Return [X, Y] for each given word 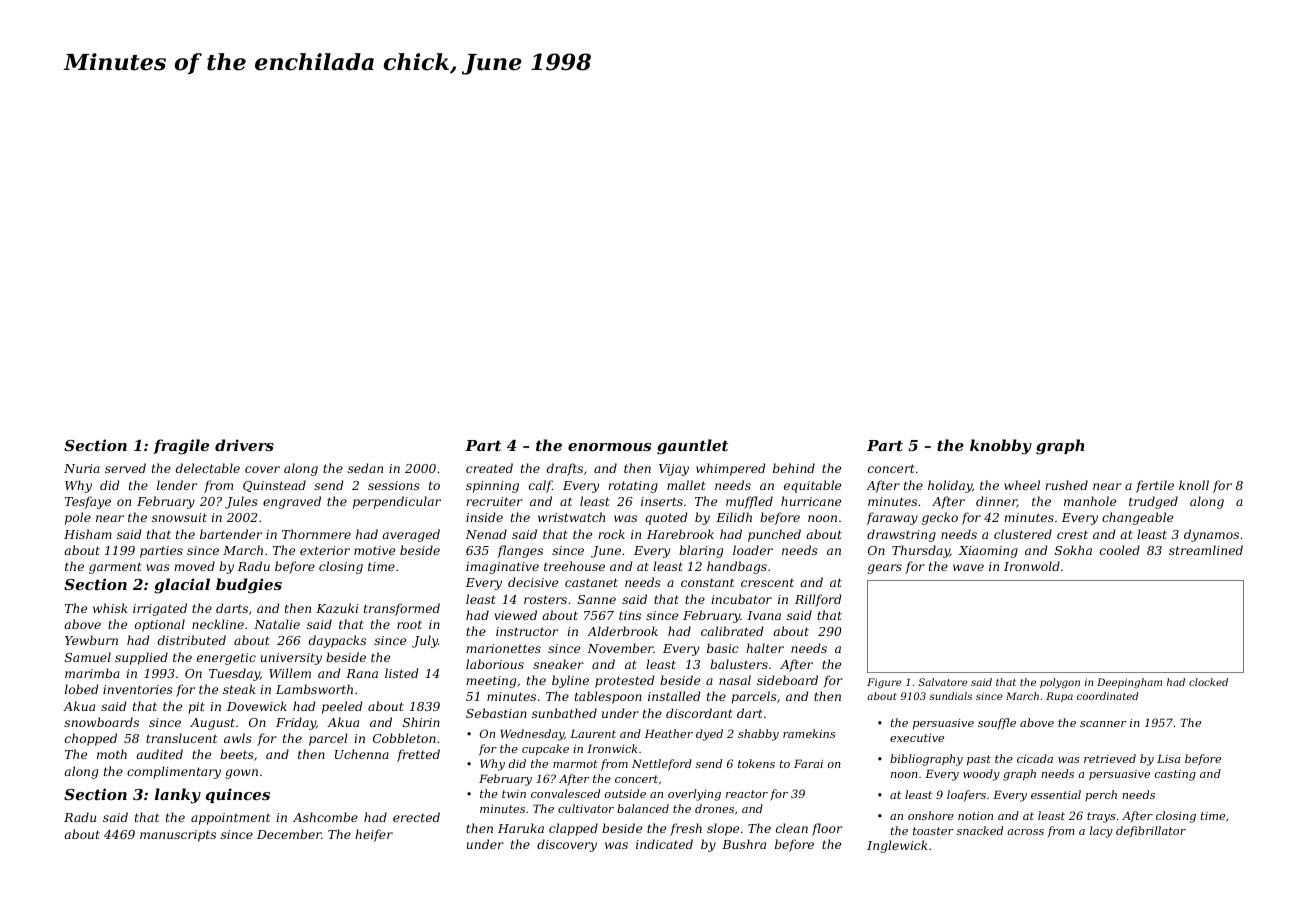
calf [540, 486]
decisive [533, 582]
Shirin [421, 722]
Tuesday [234, 674]
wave [968, 567]
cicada [1035, 758]
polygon [1060, 683]
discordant [699, 713]
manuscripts [178, 836]
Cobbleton [404, 738]
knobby [1001, 447]
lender [177, 485]
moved [194, 566]
